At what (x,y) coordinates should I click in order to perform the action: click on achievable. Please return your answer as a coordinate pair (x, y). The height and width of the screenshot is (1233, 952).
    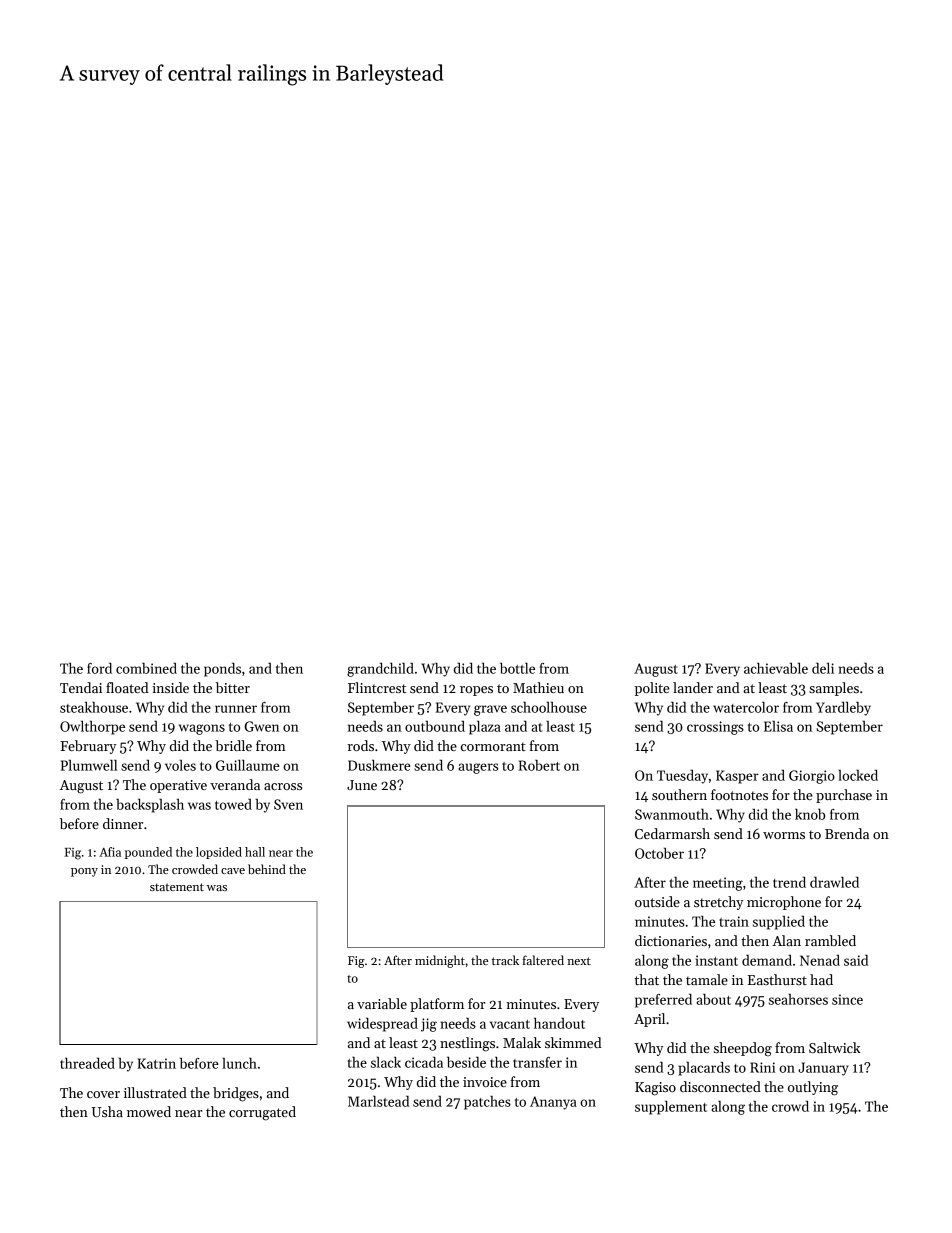
    Looking at the image, I should click on (776, 668).
